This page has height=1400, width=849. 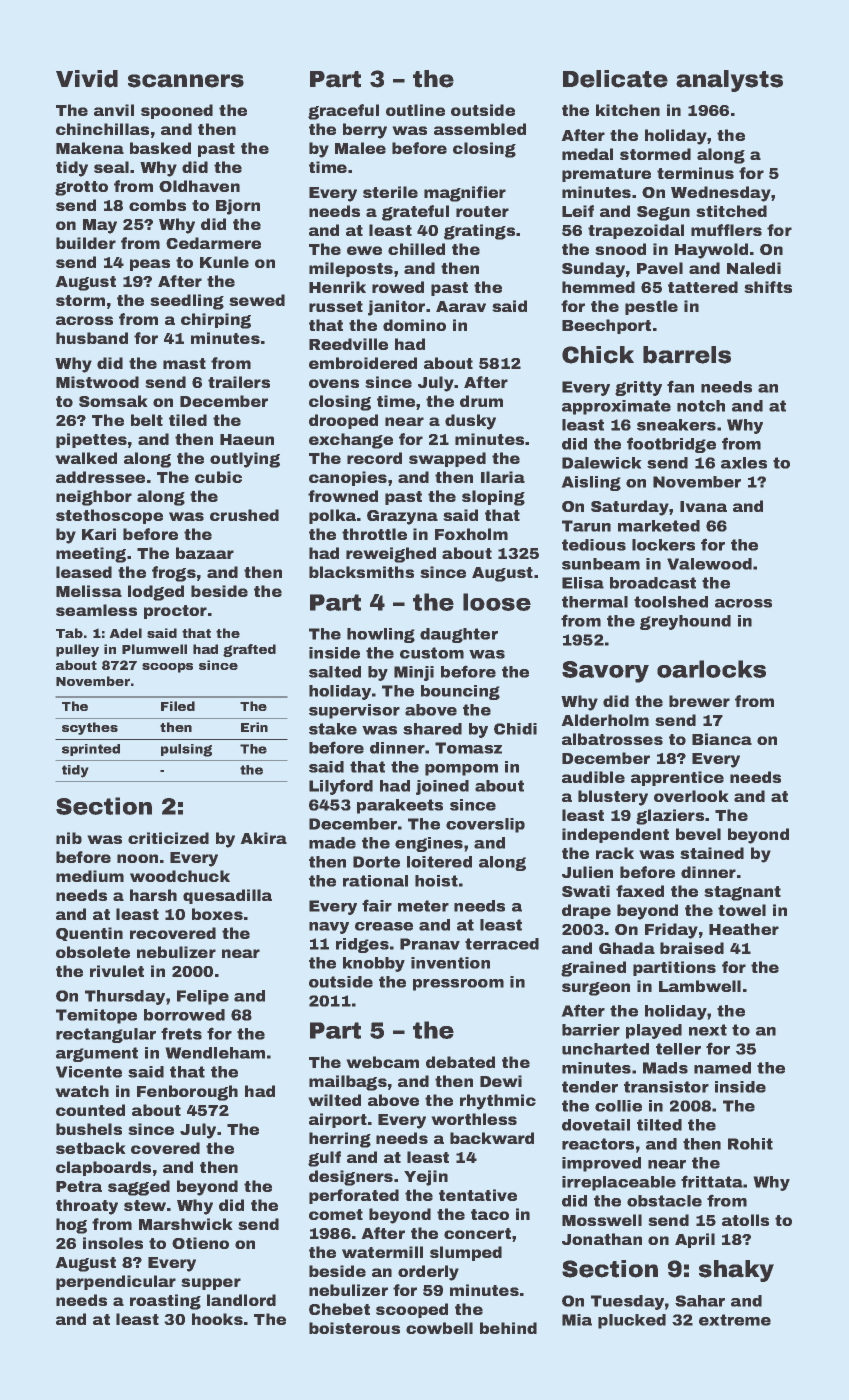 I want to click on pressroom, so click(x=458, y=985).
